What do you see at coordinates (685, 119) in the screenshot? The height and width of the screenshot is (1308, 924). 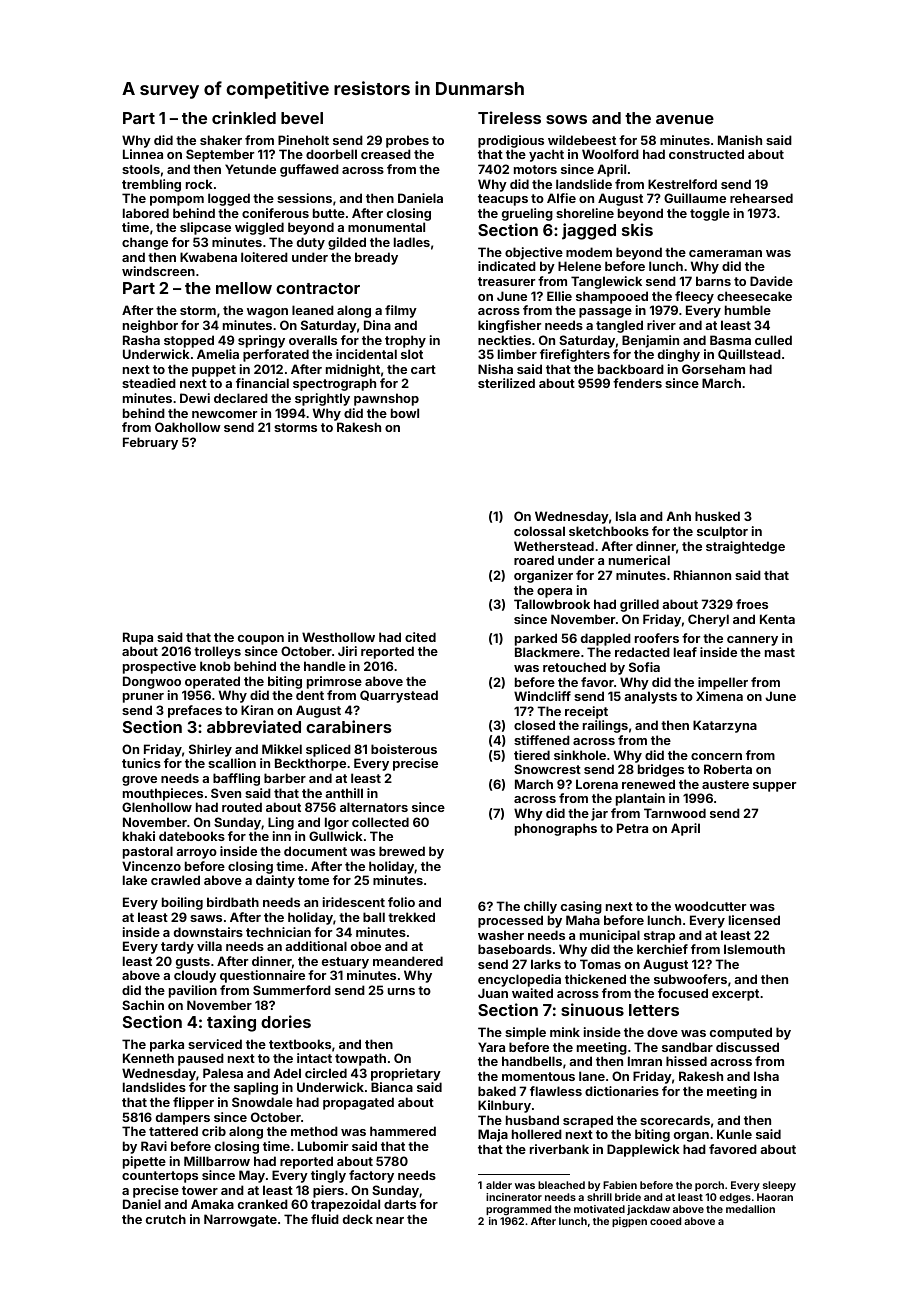 I see `avenue` at bounding box center [685, 119].
